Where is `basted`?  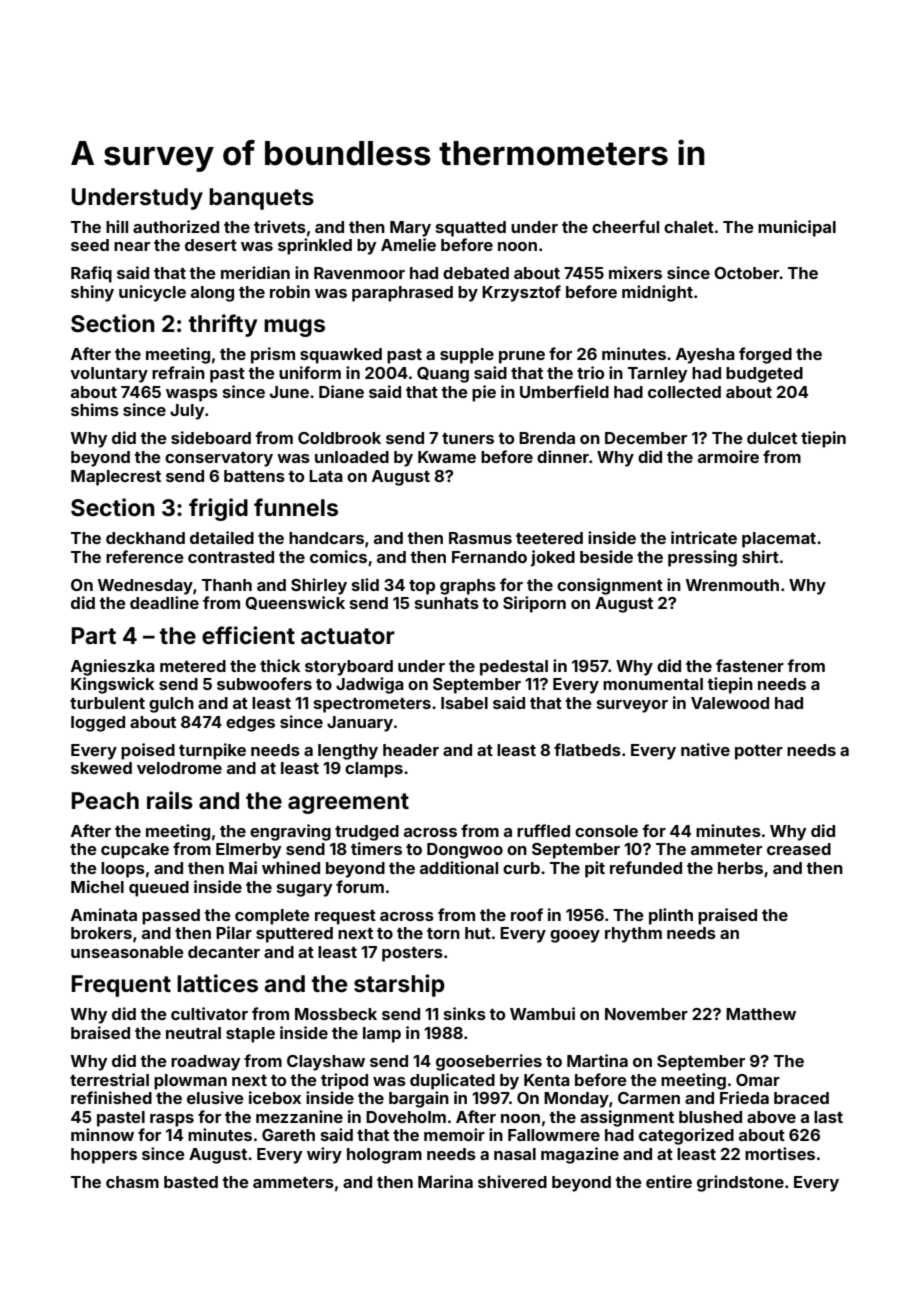
basted is located at coordinates (191, 1182).
